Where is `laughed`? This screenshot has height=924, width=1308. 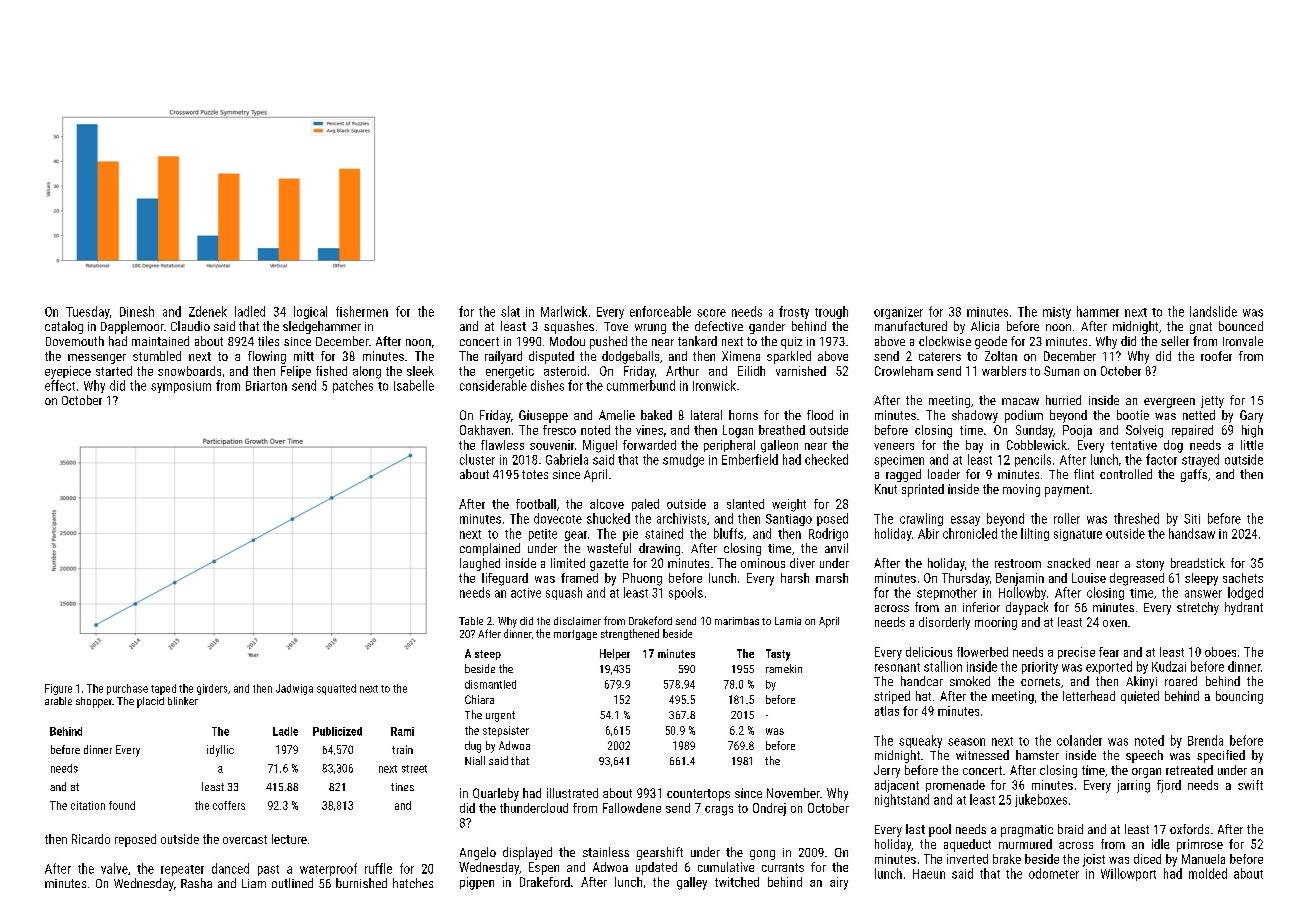 laughed is located at coordinates (480, 564).
